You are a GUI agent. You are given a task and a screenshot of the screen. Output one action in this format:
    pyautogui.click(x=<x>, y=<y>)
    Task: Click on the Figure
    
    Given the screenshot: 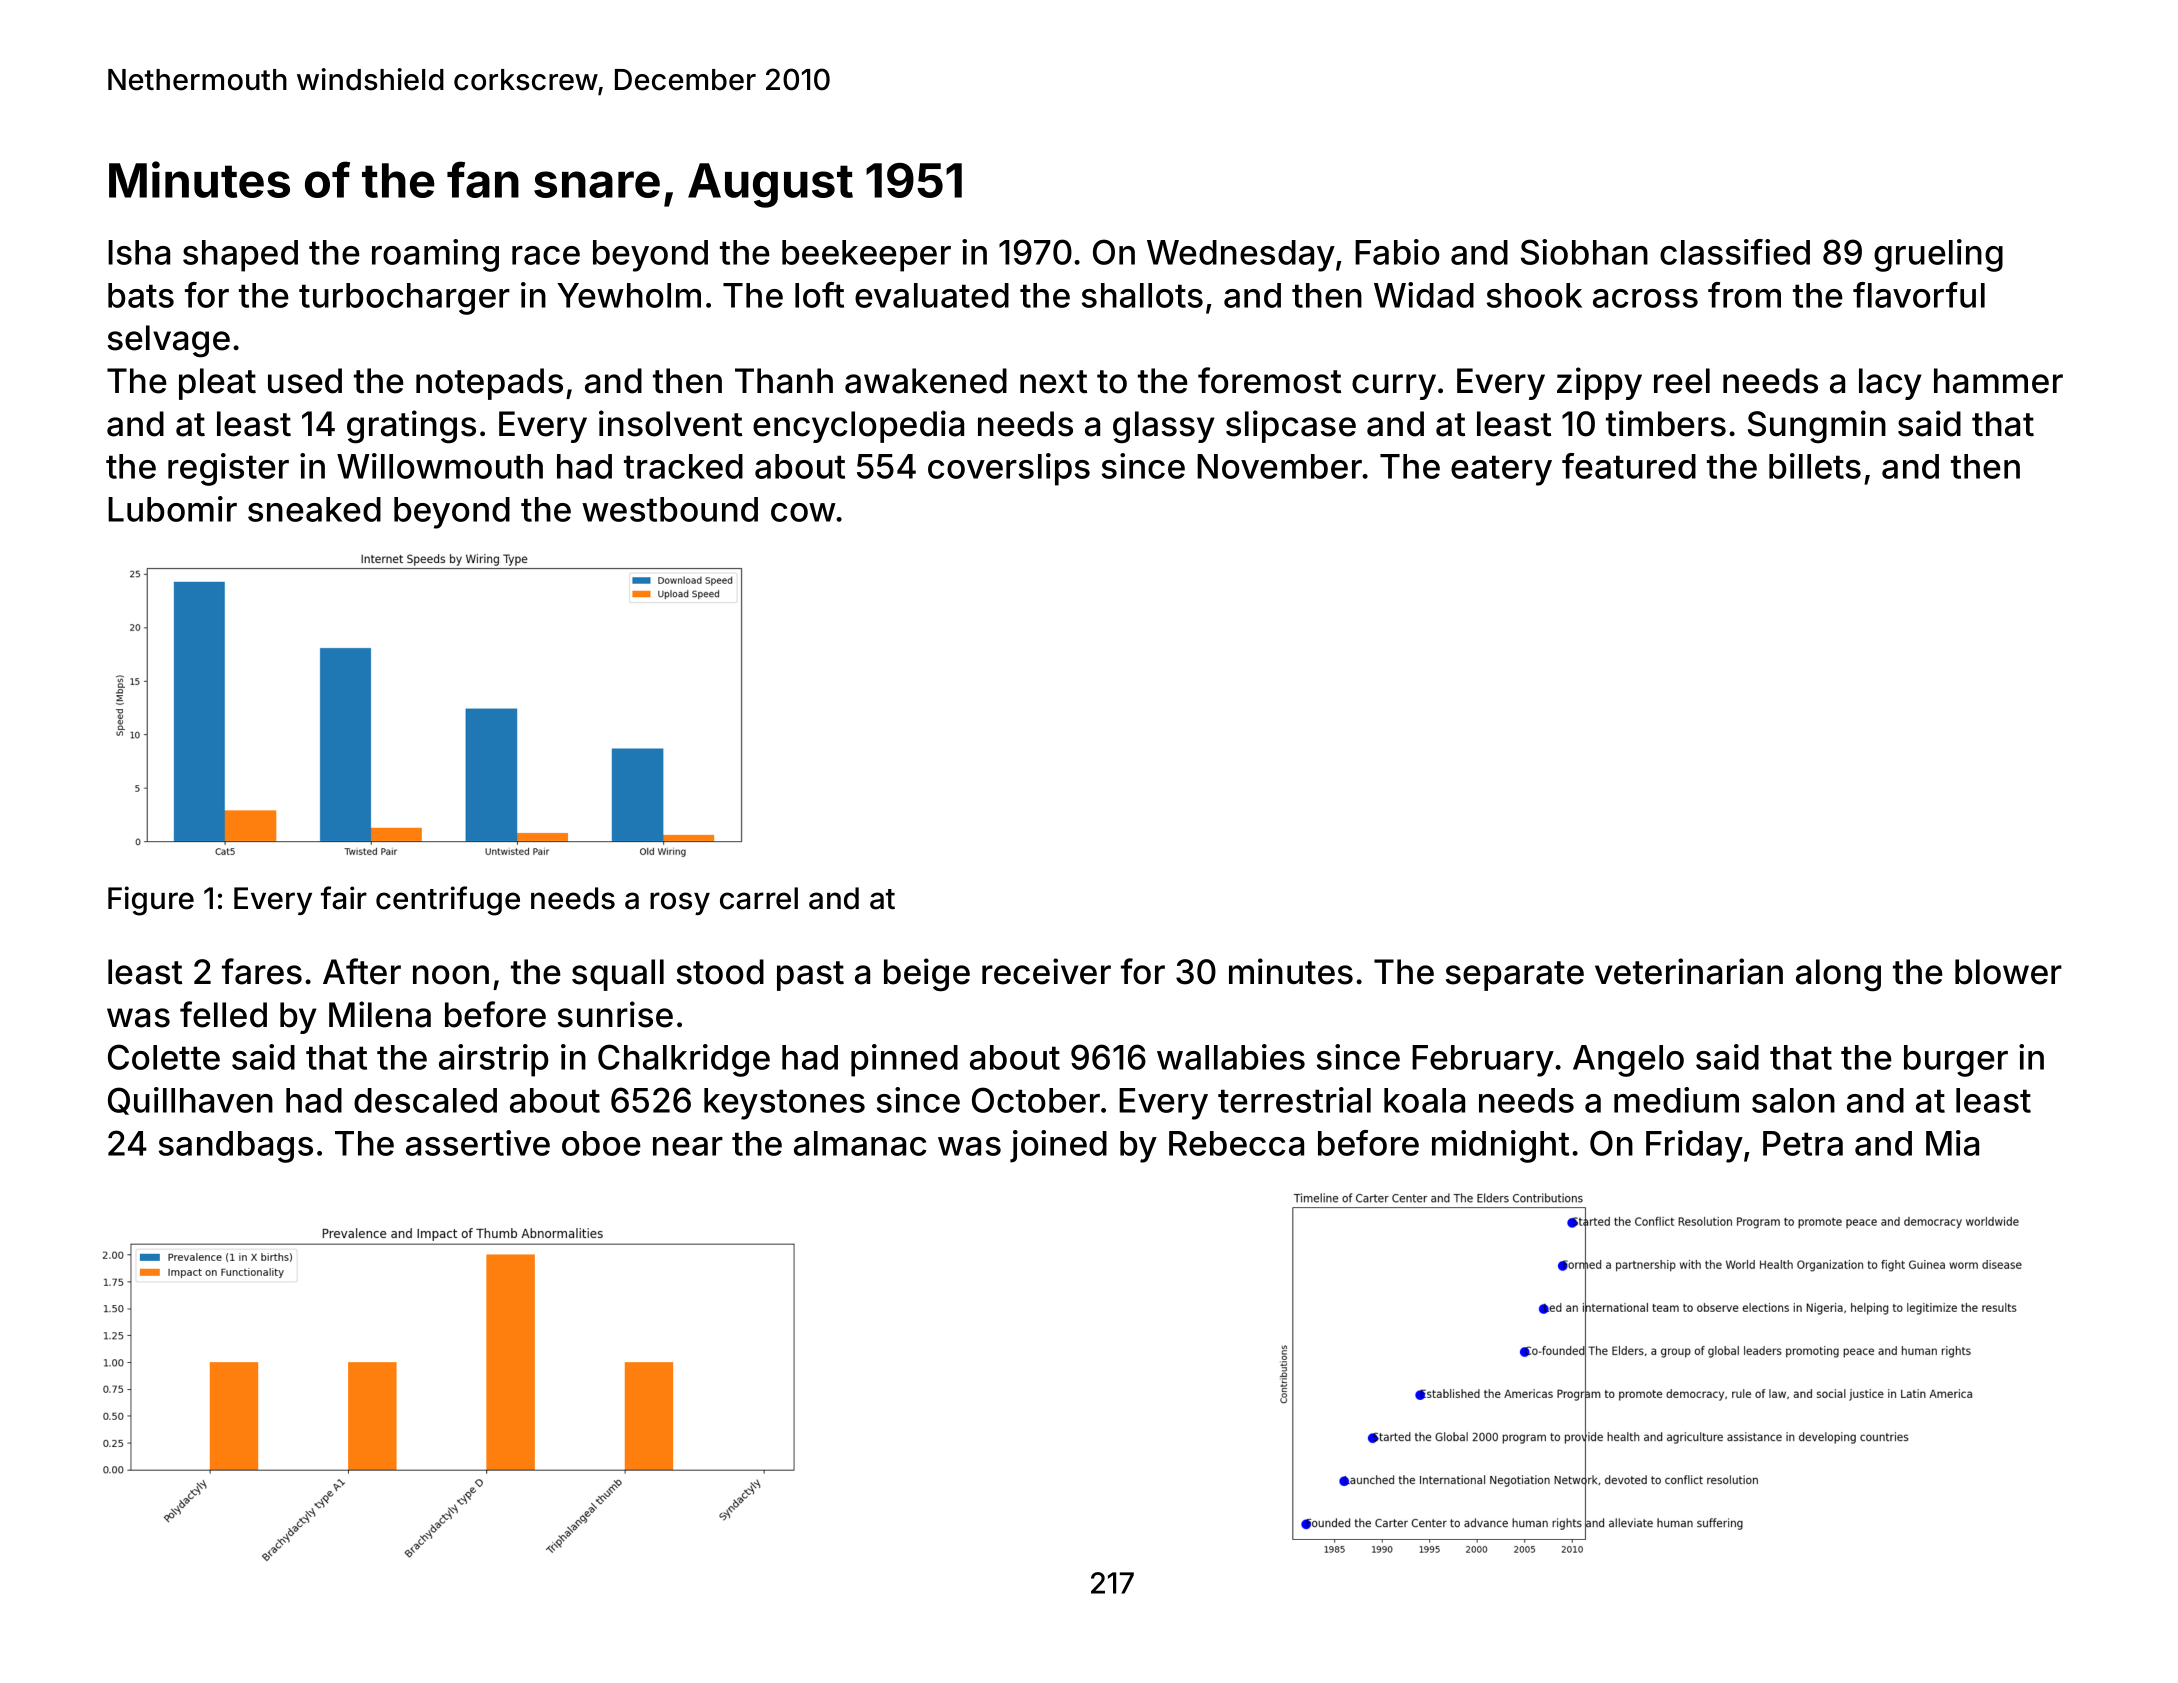 What is the action you would take?
    pyautogui.click(x=151, y=901)
